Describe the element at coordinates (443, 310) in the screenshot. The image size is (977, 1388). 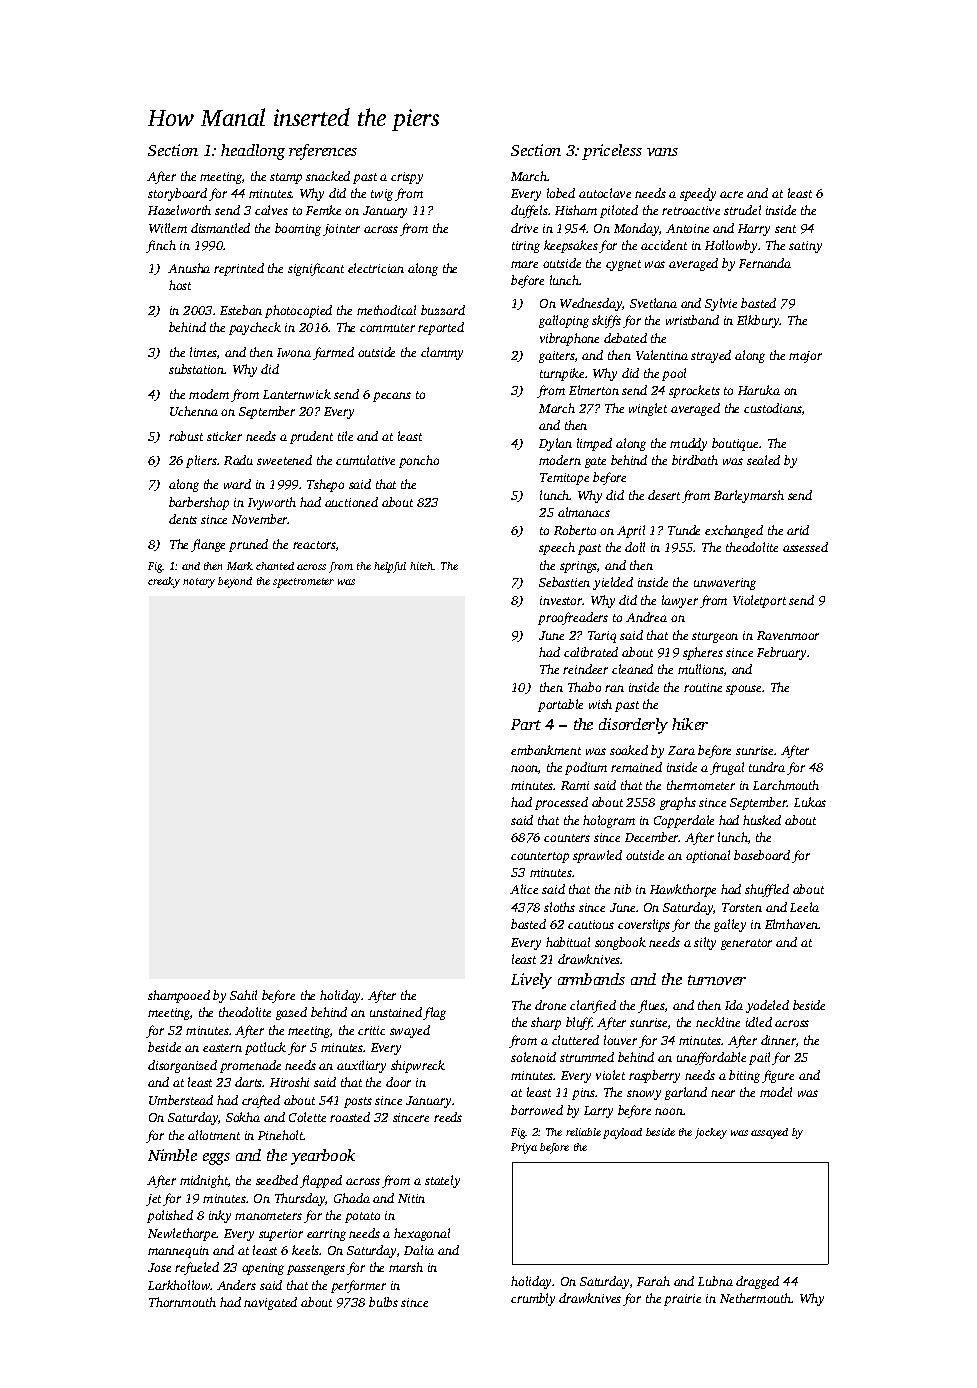
I see `buzzard` at that location.
